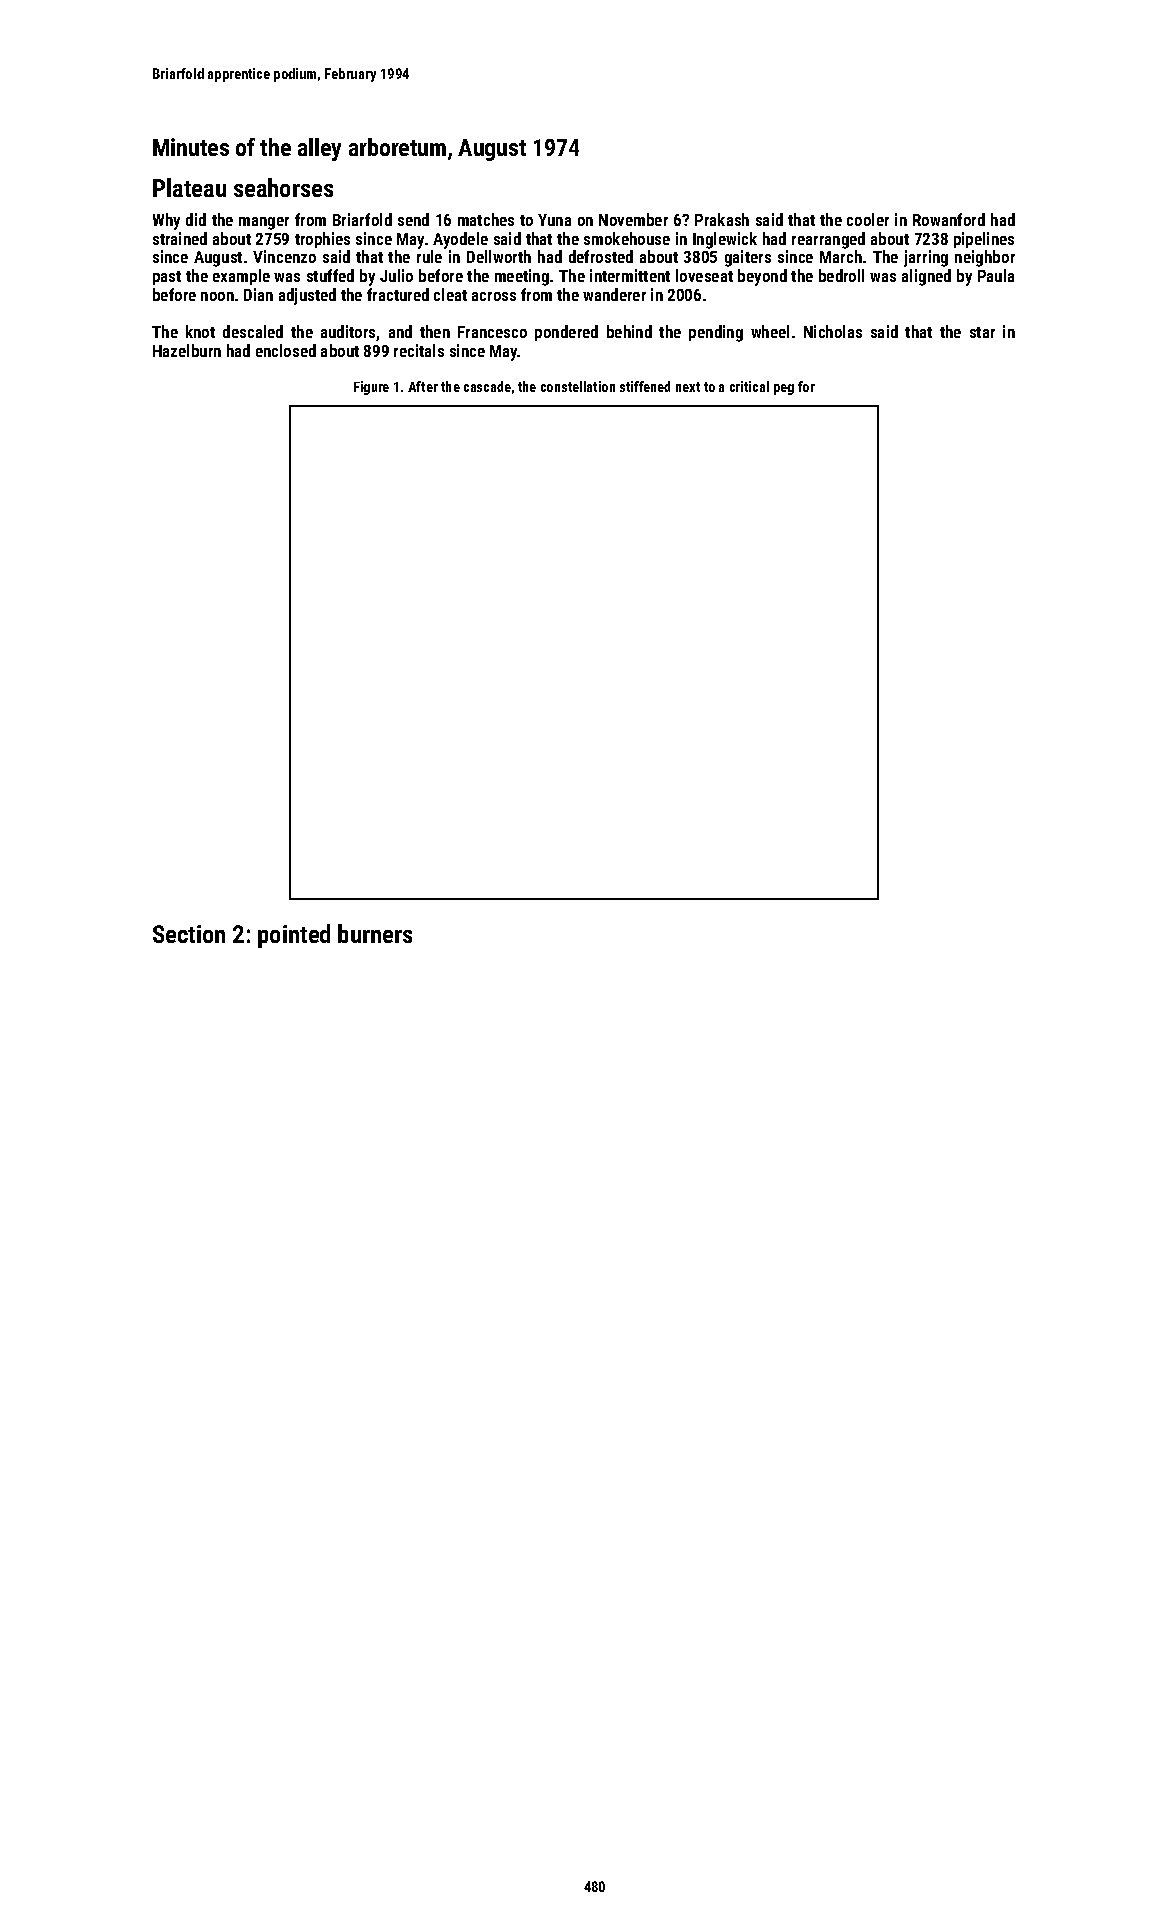 This screenshot has width=1168, height=1924. What do you see at coordinates (688, 387) in the screenshot?
I see `next` at bounding box center [688, 387].
